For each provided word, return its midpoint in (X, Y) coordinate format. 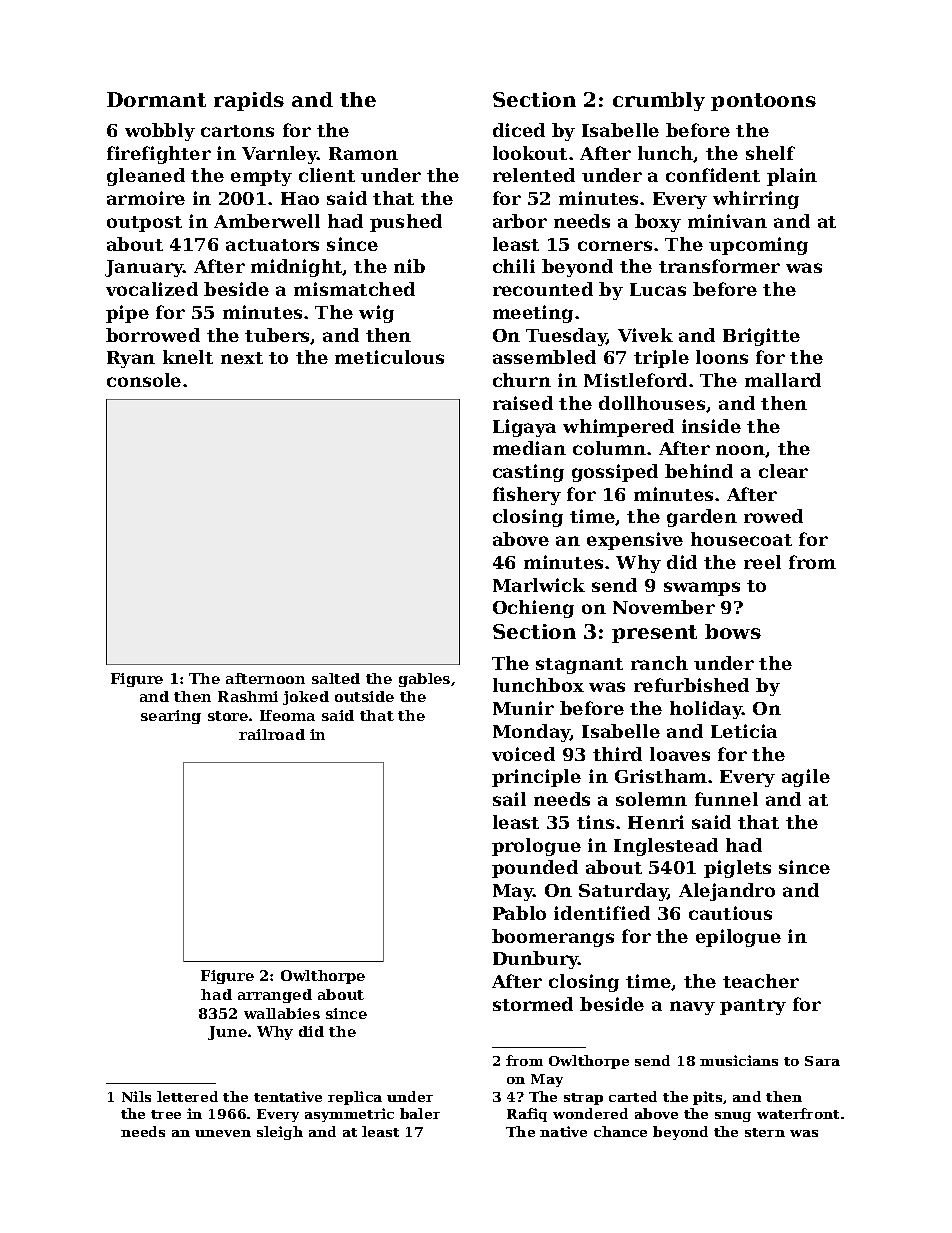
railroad (272, 734)
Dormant (156, 99)
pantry (753, 1007)
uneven (223, 1133)
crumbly (659, 101)
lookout (530, 153)
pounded (535, 869)
